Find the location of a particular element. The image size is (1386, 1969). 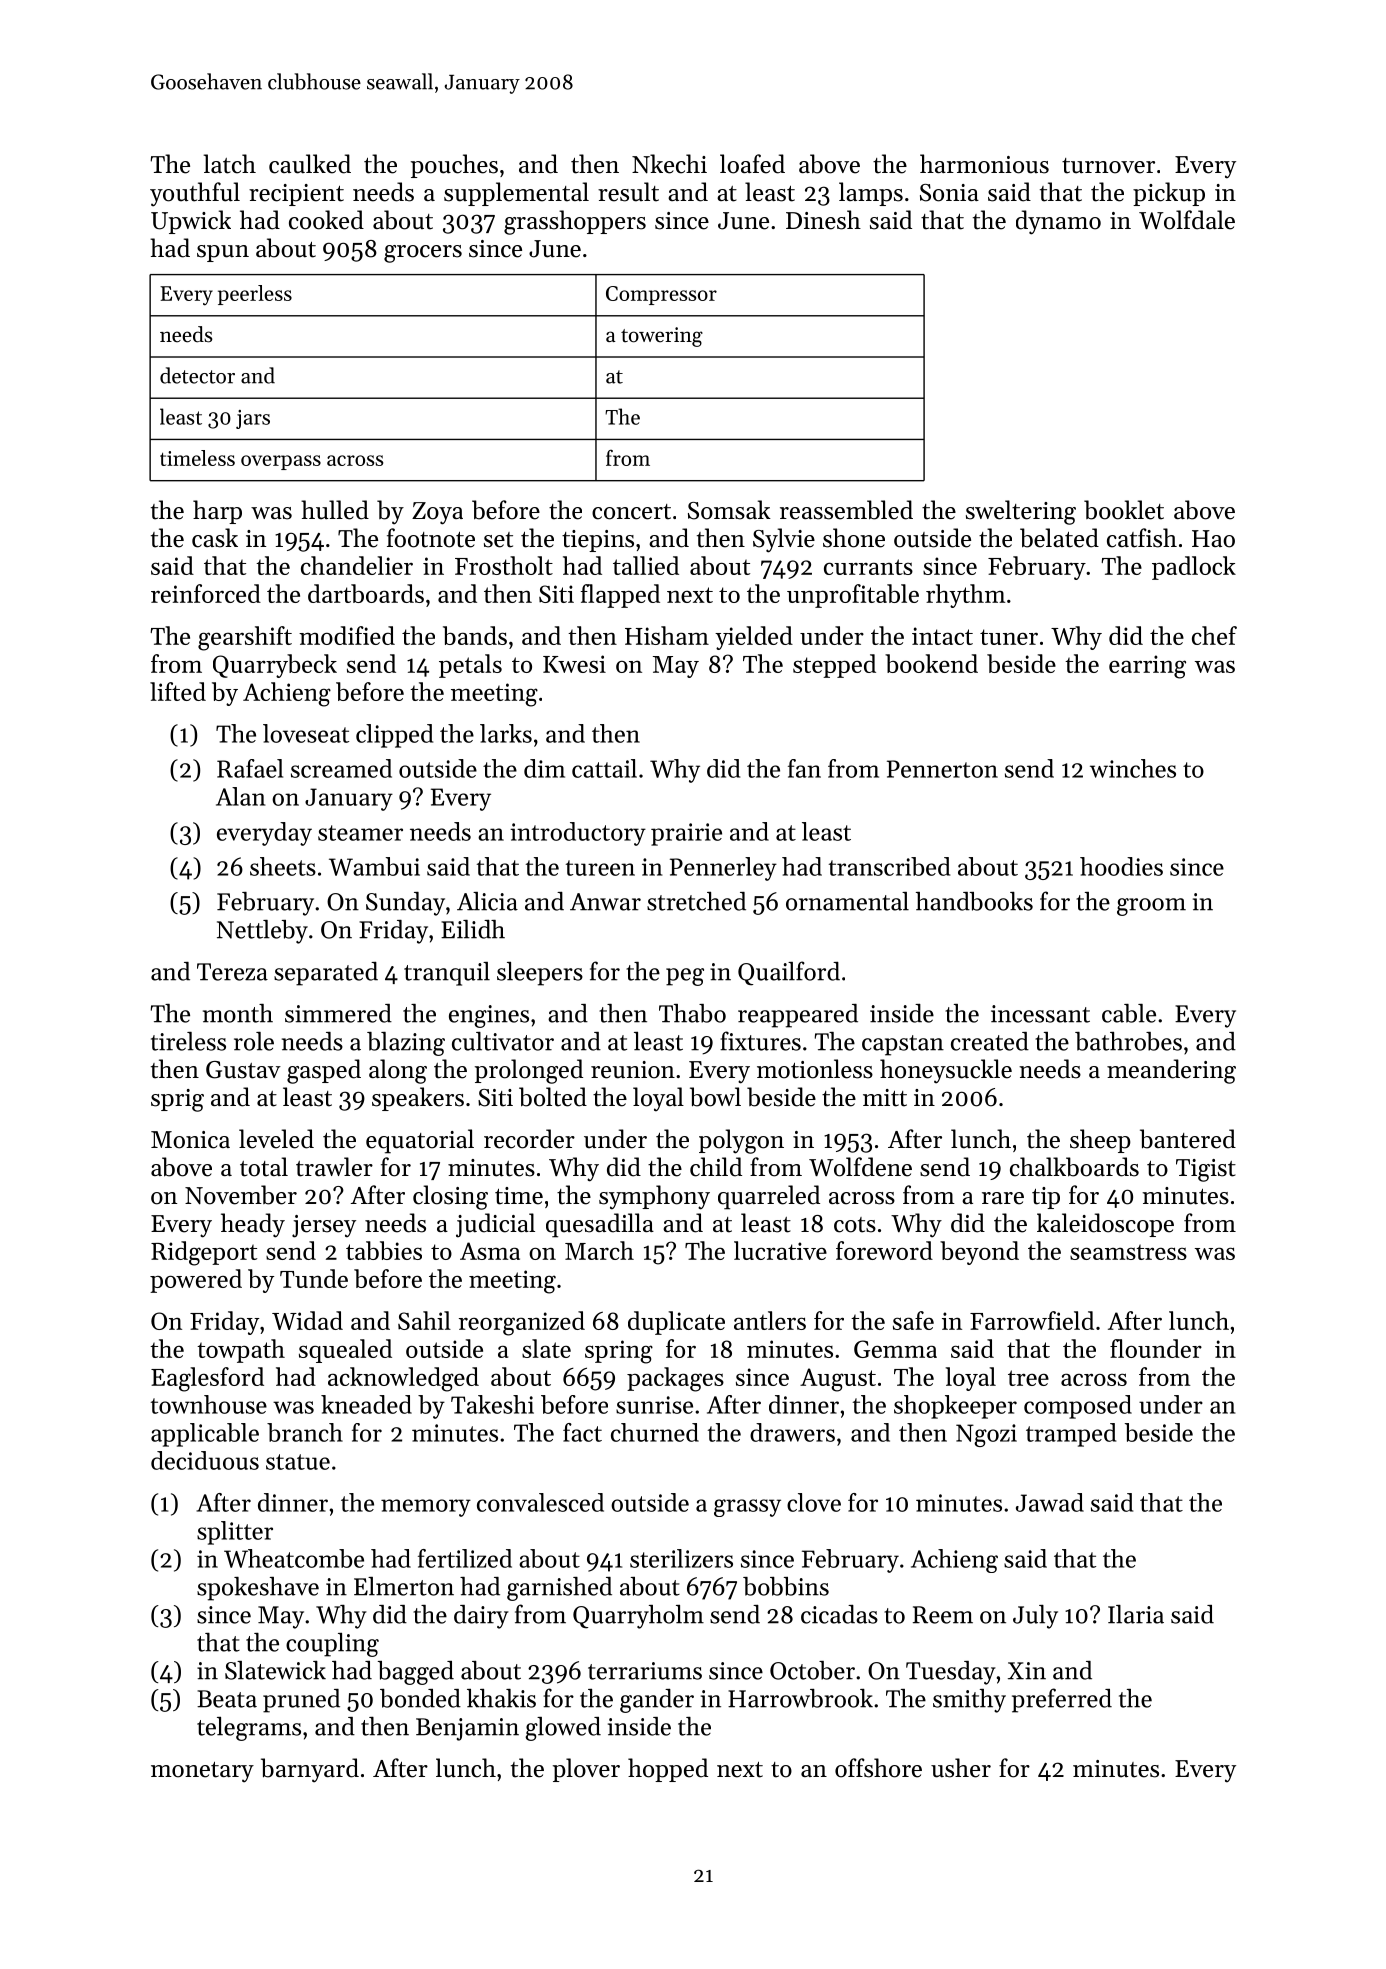

spring is located at coordinates (619, 1352).
